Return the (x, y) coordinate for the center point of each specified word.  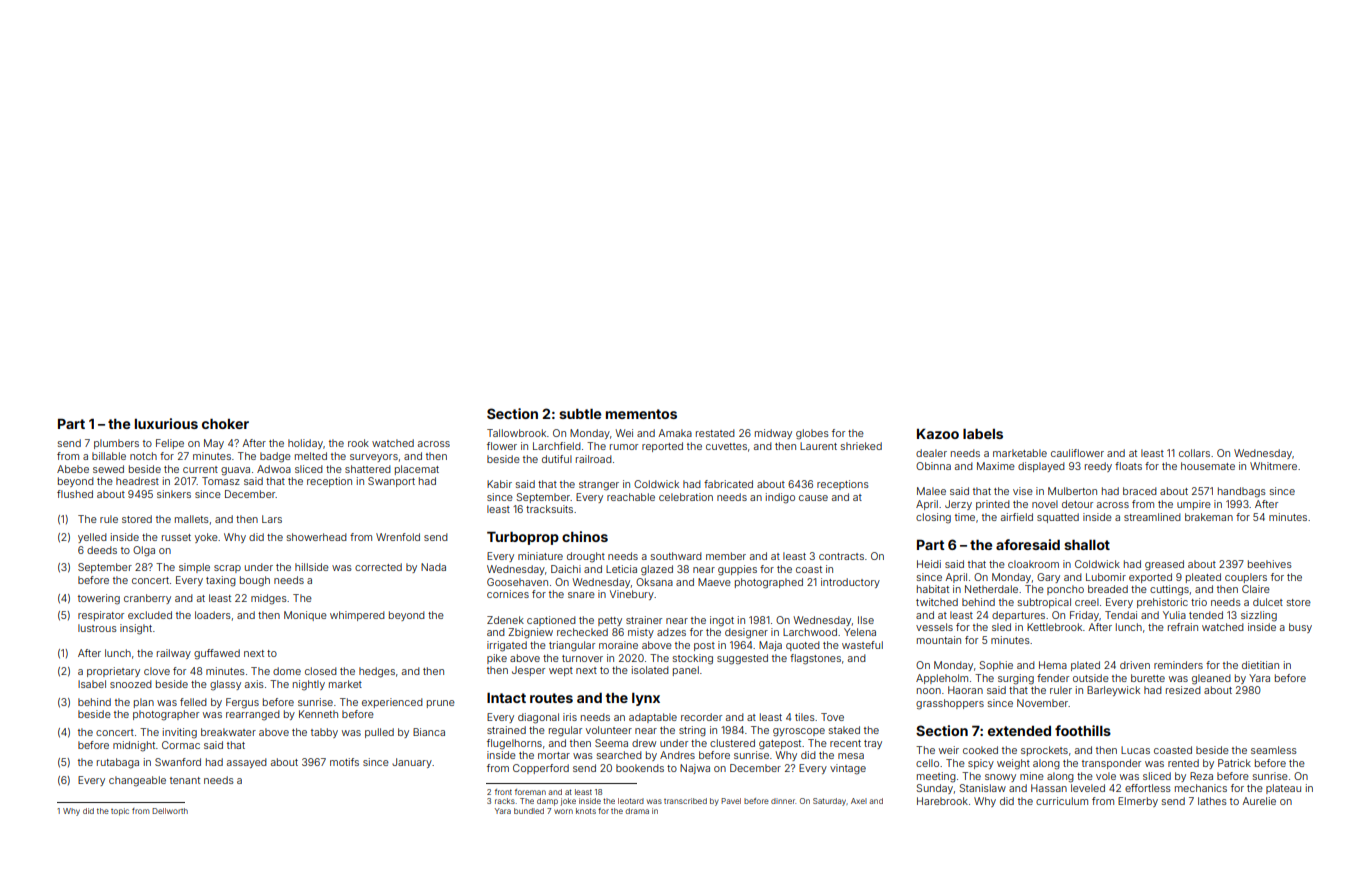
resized (1183, 690)
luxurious (166, 423)
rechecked (582, 632)
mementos (641, 414)
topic (120, 812)
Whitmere (1273, 466)
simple (194, 568)
